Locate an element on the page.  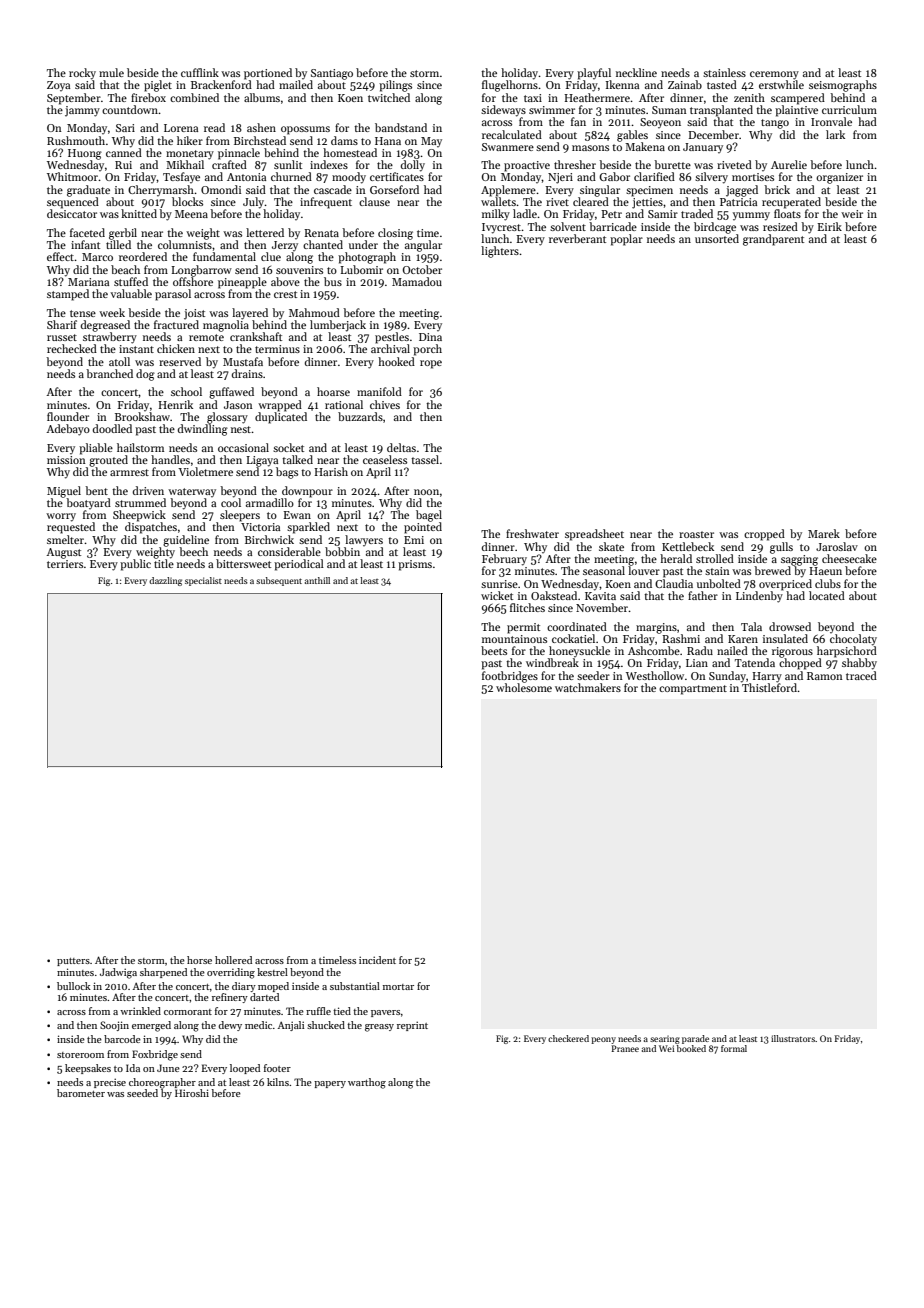
mule is located at coordinates (111, 72).
